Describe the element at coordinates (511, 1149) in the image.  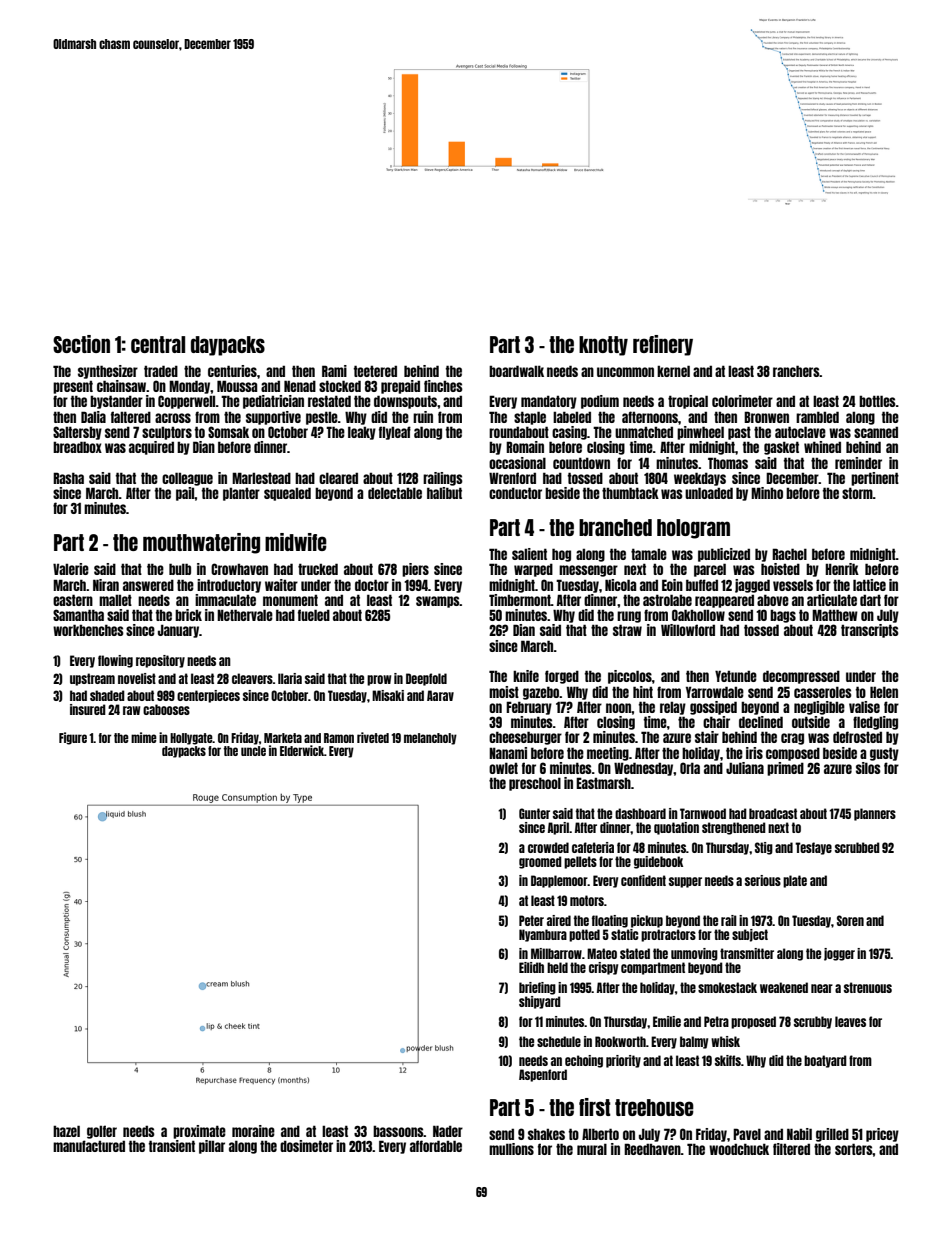
I see `mullions` at that location.
